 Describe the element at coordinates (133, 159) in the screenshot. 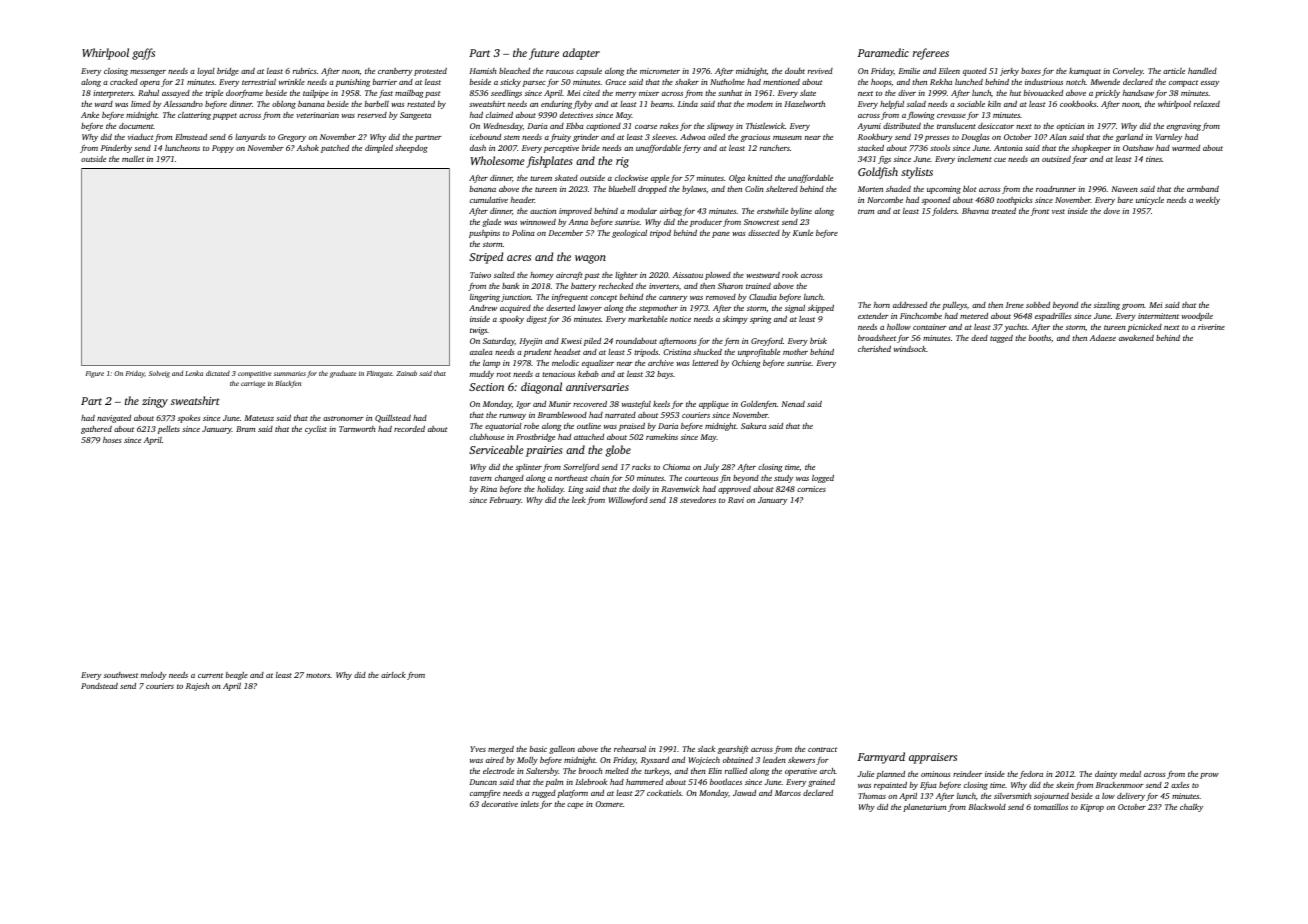

I see `mallet` at that location.
